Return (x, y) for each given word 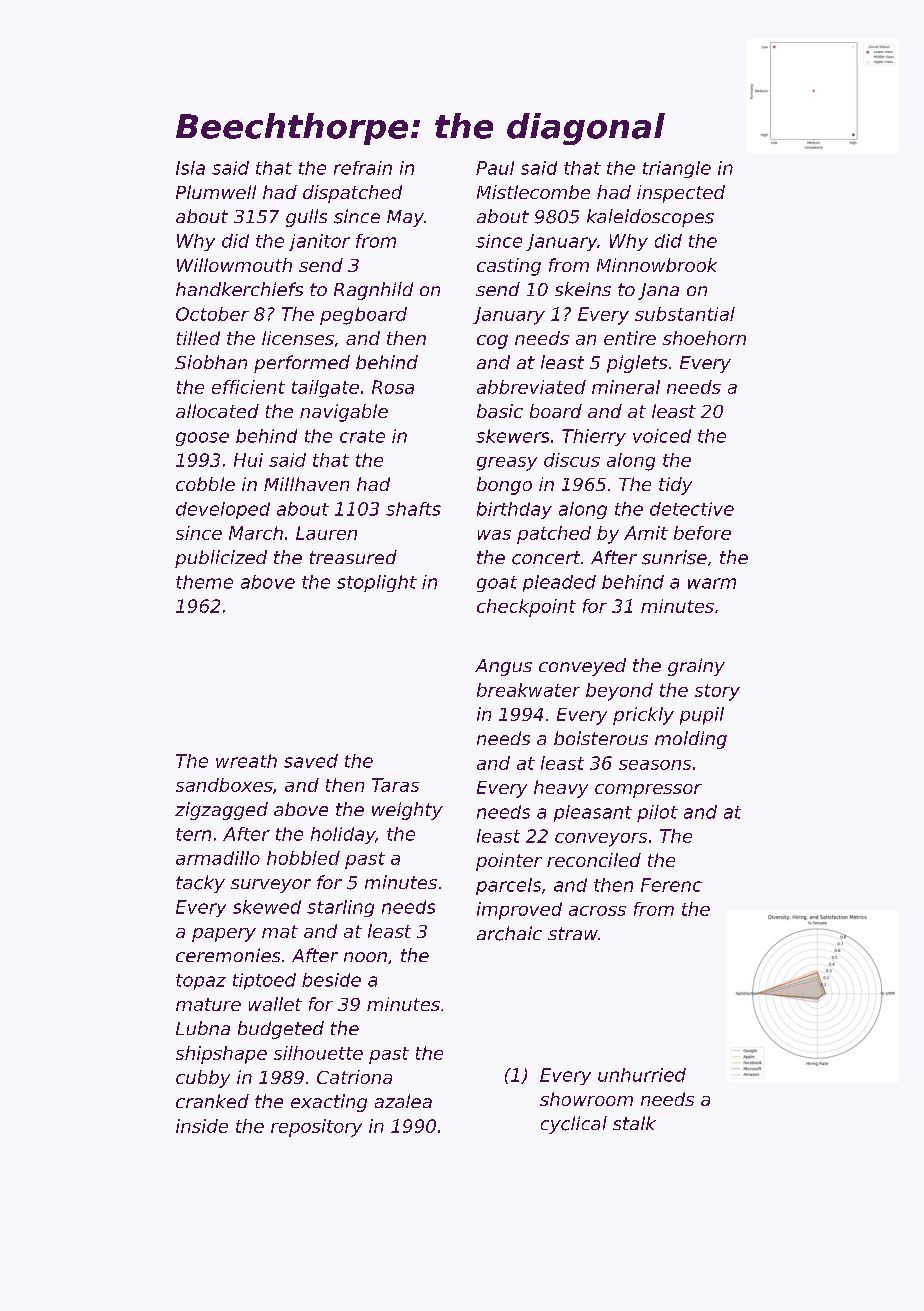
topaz (201, 982)
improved (519, 911)
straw (573, 933)
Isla (190, 168)
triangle (677, 169)
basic (500, 411)
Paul (495, 168)
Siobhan (211, 362)
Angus (503, 667)
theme (204, 582)
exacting (329, 1103)
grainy (696, 667)
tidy (675, 486)
